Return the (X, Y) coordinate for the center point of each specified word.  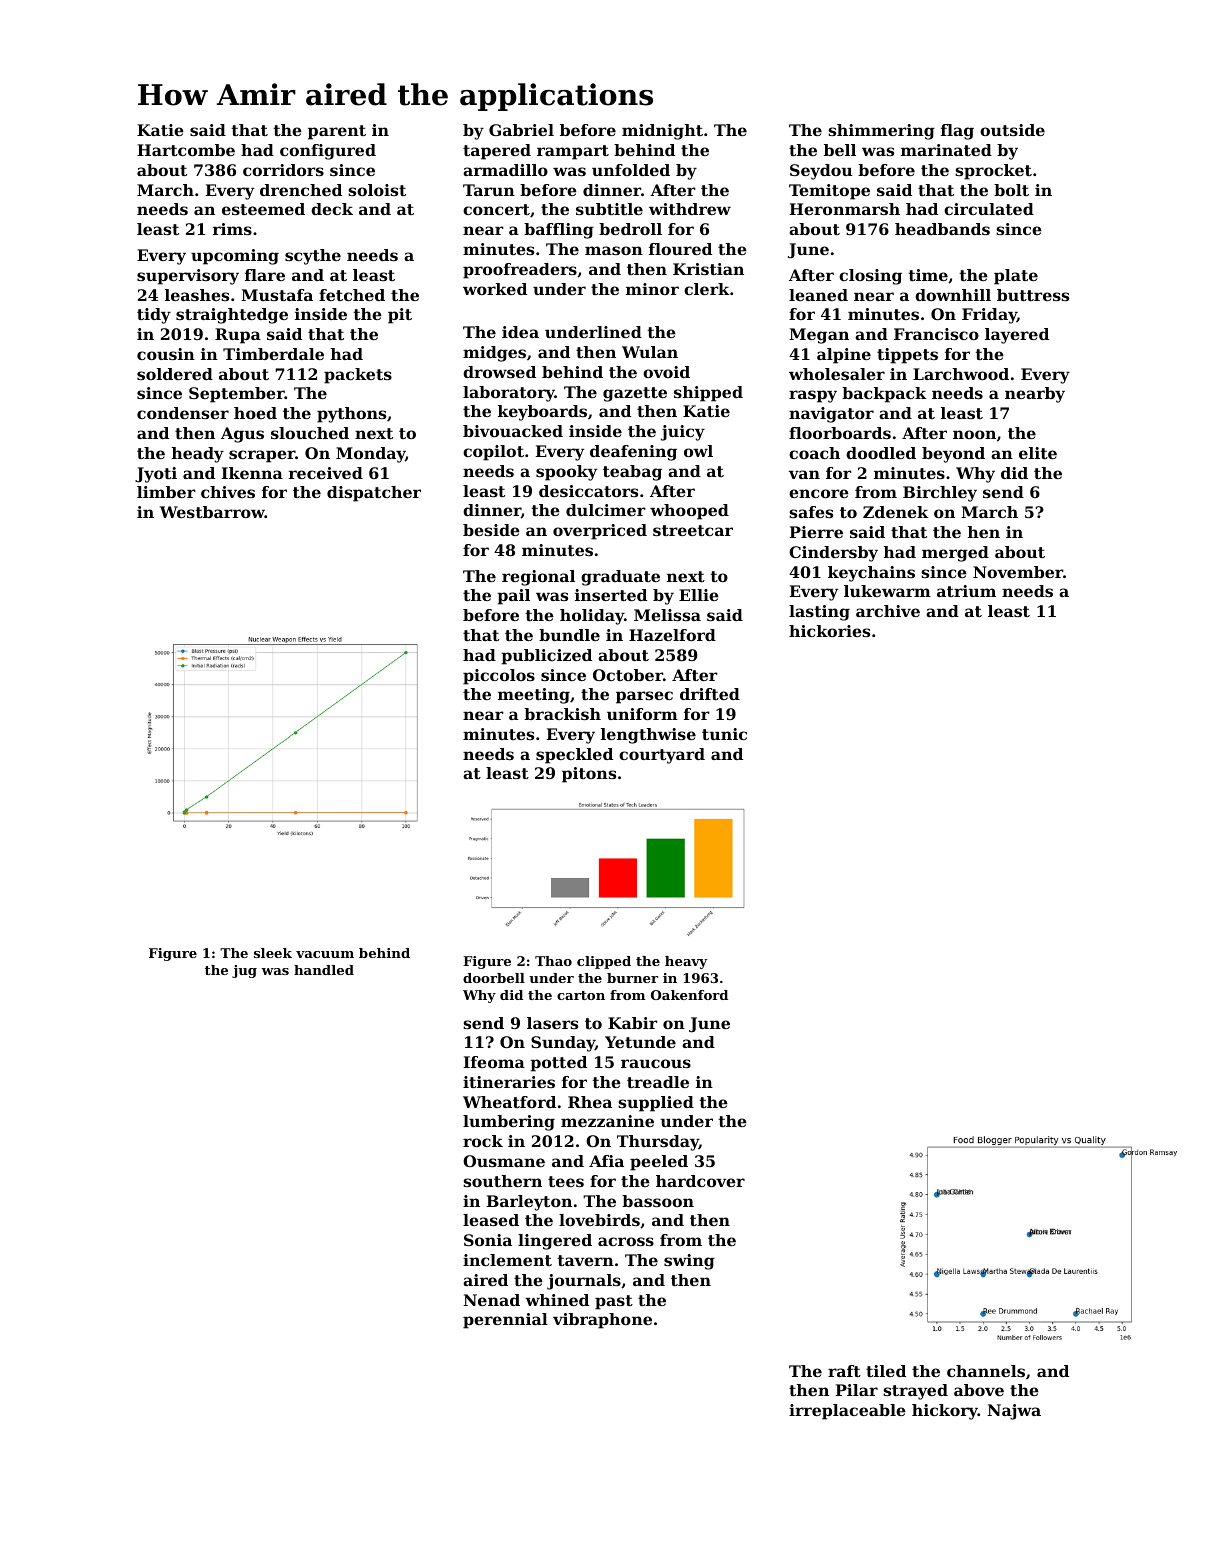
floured (680, 249)
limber (166, 492)
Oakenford (689, 995)
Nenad (491, 1300)
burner (632, 978)
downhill (953, 295)
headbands (942, 229)
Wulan (650, 352)
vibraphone (602, 1321)
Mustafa (277, 295)
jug (244, 971)
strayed (915, 1392)
